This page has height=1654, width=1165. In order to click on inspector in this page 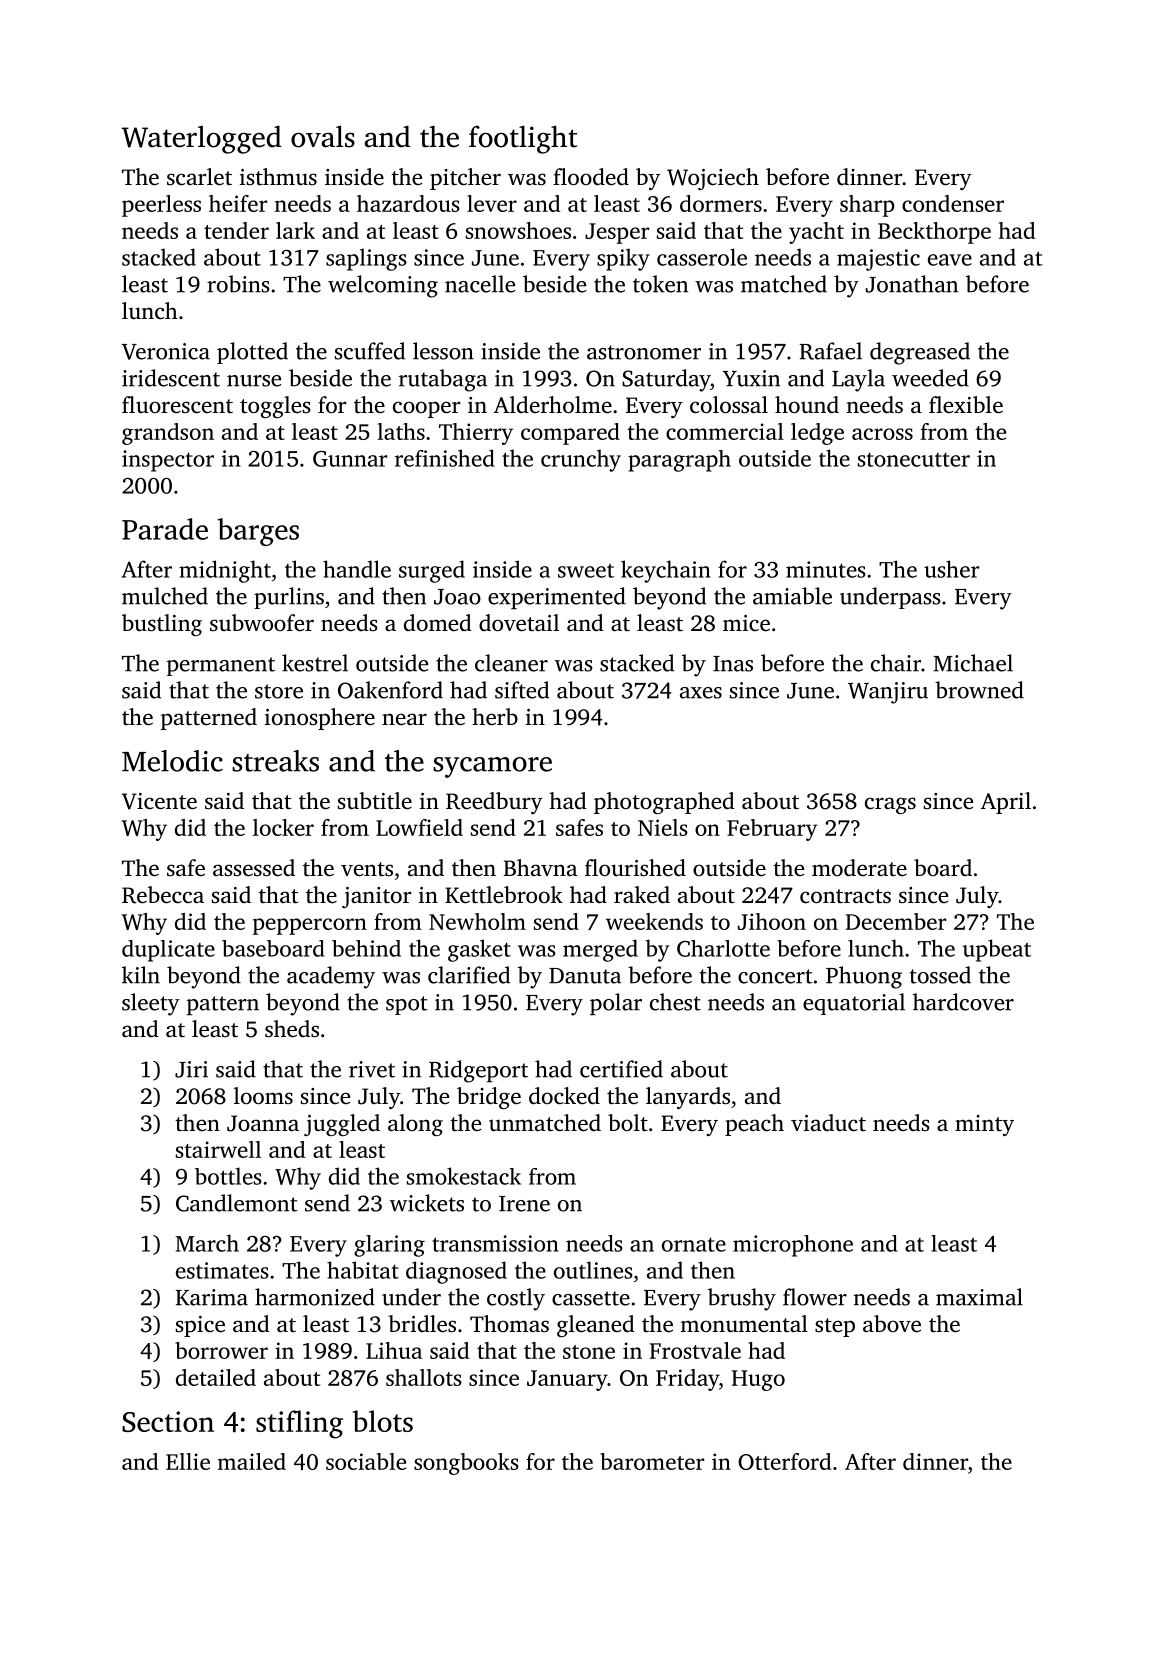, I will do `click(168, 461)`.
